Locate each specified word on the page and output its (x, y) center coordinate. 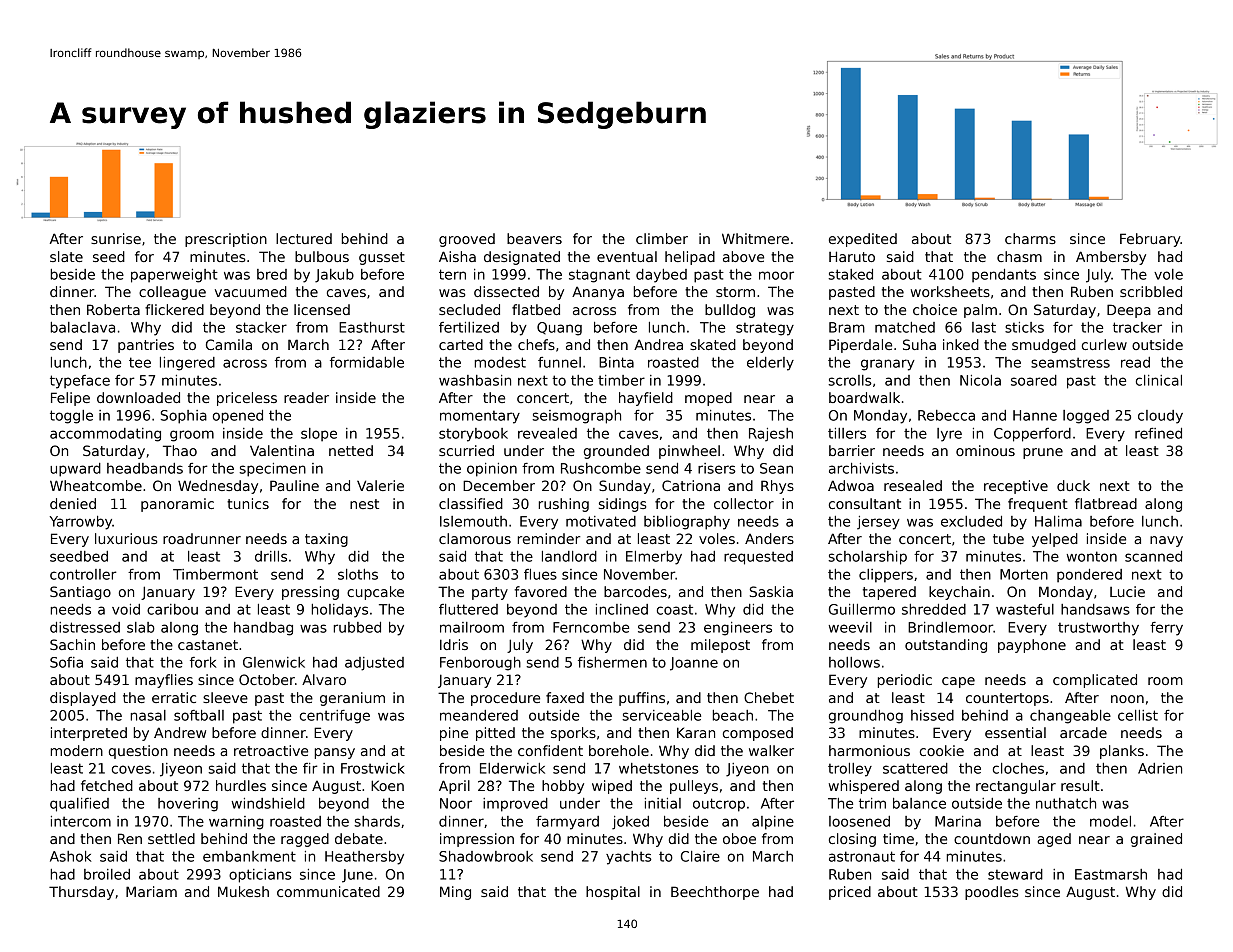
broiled (107, 874)
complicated (1095, 681)
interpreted (89, 734)
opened (238, 417)
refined (1158, 433)
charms (1030, 238)
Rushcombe (601, 468)
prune (1043, 453)
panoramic (177, 505)
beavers (534, 238)
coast (675, 609)
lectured (304, 238)
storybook (473, 435)
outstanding (946, 646)
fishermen (612, 662)
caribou (172, 609)
